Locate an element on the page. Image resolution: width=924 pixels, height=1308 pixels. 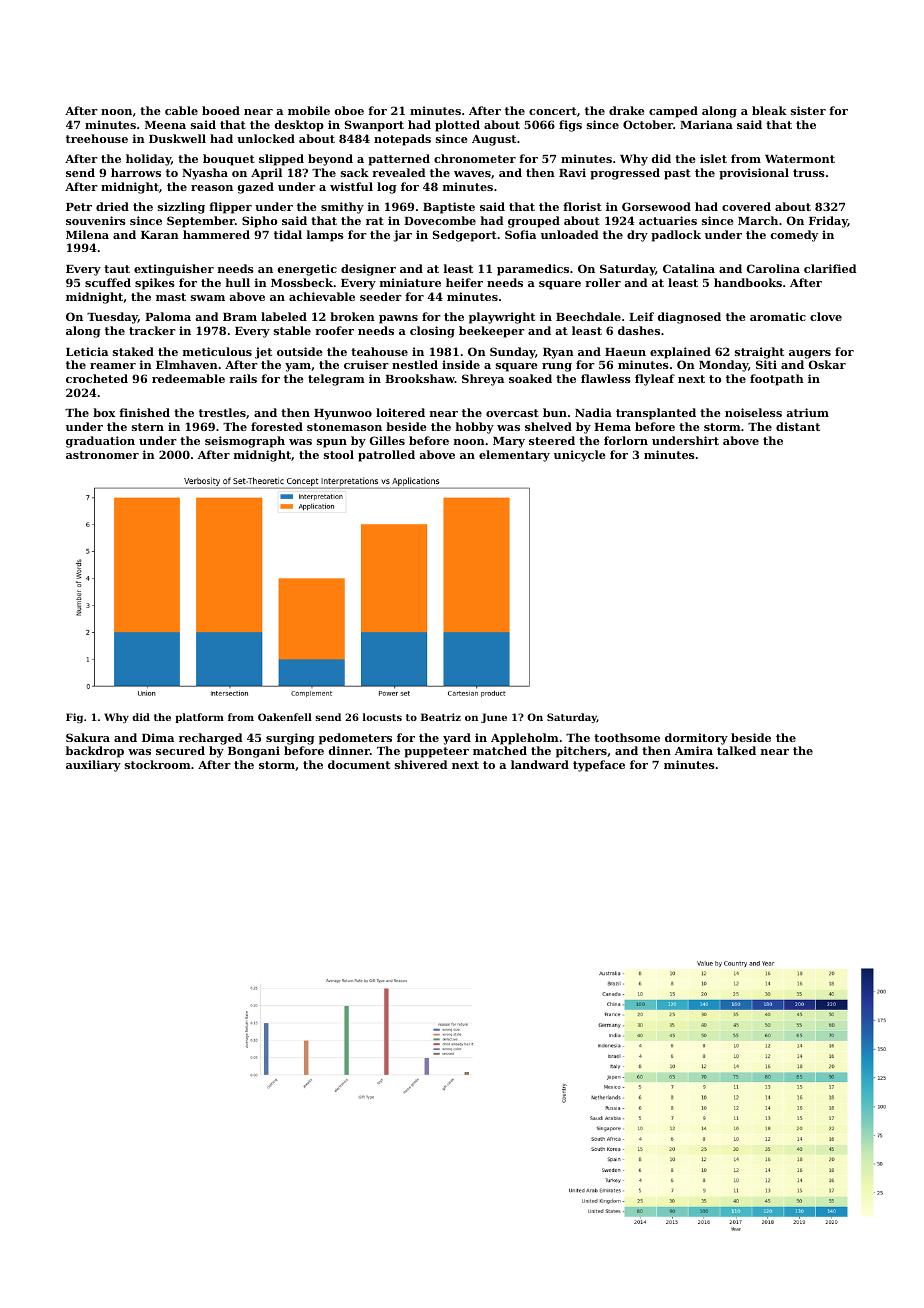
concert is located at coordinates (553, 111).
